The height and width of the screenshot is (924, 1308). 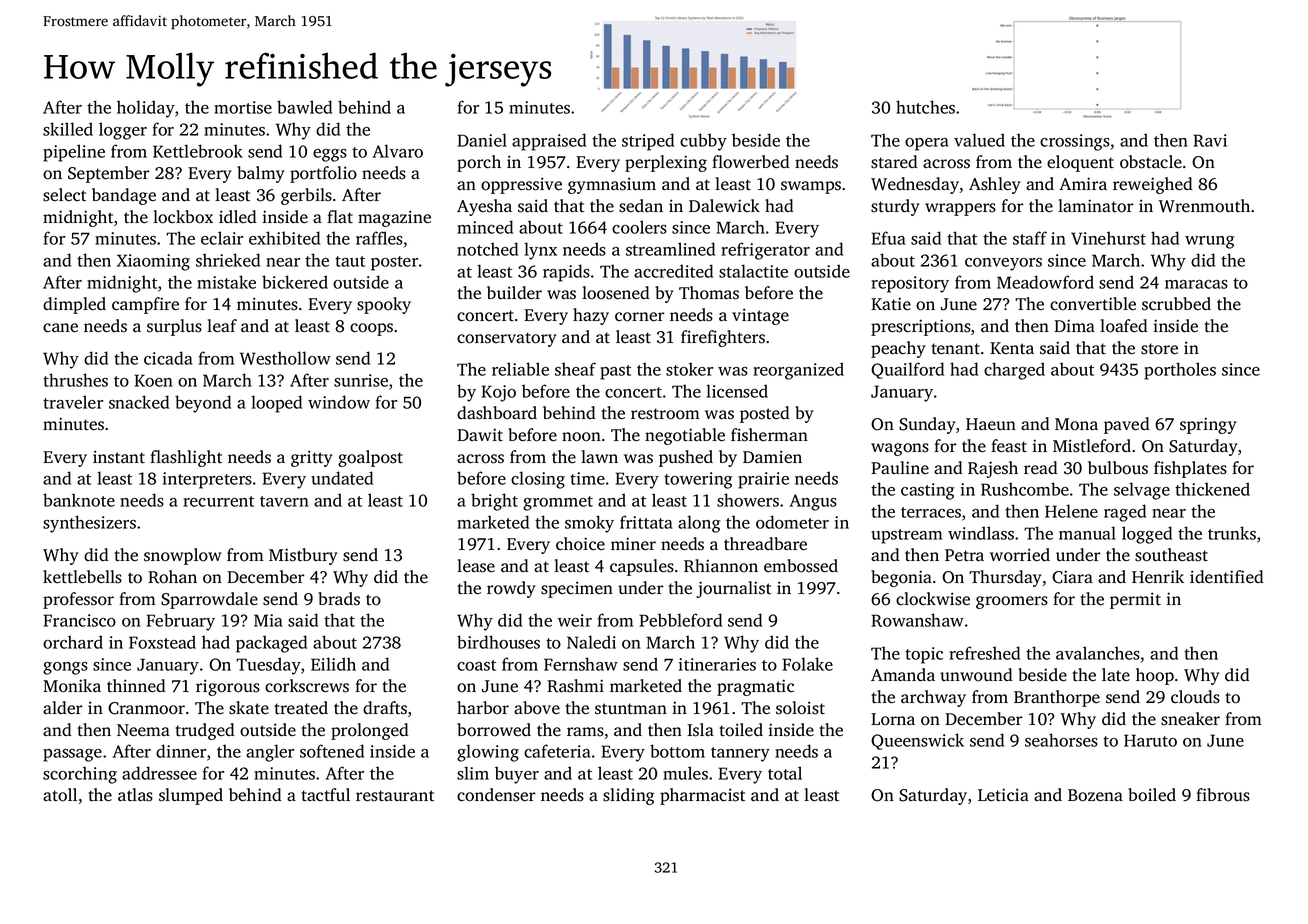 What do you see at coordinates (733, 589) in the screenshot?
I see `journalist` at bounding box center [733, 589].
